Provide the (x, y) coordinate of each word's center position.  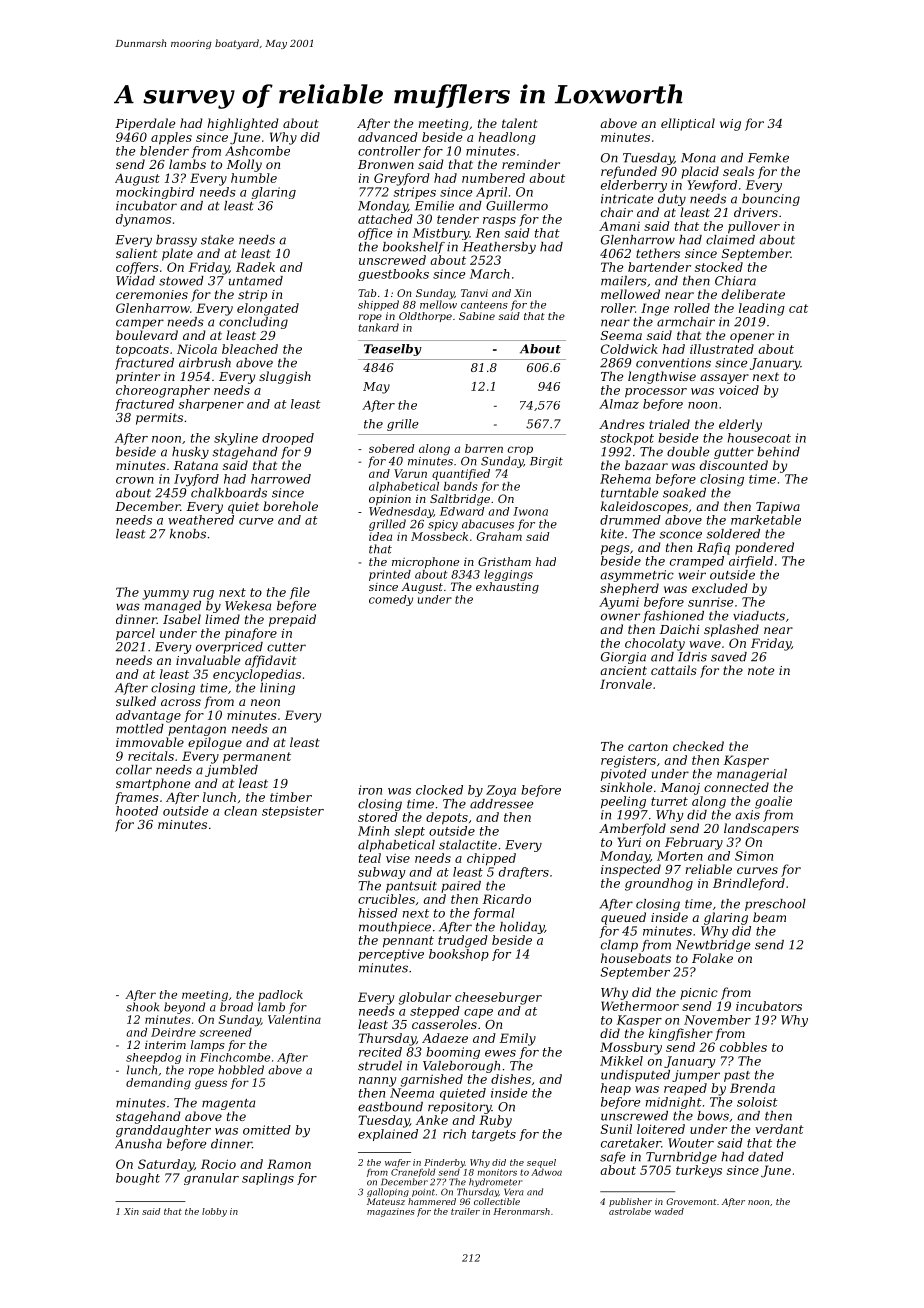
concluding (253, 323)
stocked (719, 267)
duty (672, 200)
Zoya (501, 791)
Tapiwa (778, 508)
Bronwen (386, 164)
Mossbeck (439, 536)
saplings (268, 1179)
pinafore (251, 634)
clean (240, 811)
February (694, 843)
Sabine (477, 316)
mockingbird (155, 193)
